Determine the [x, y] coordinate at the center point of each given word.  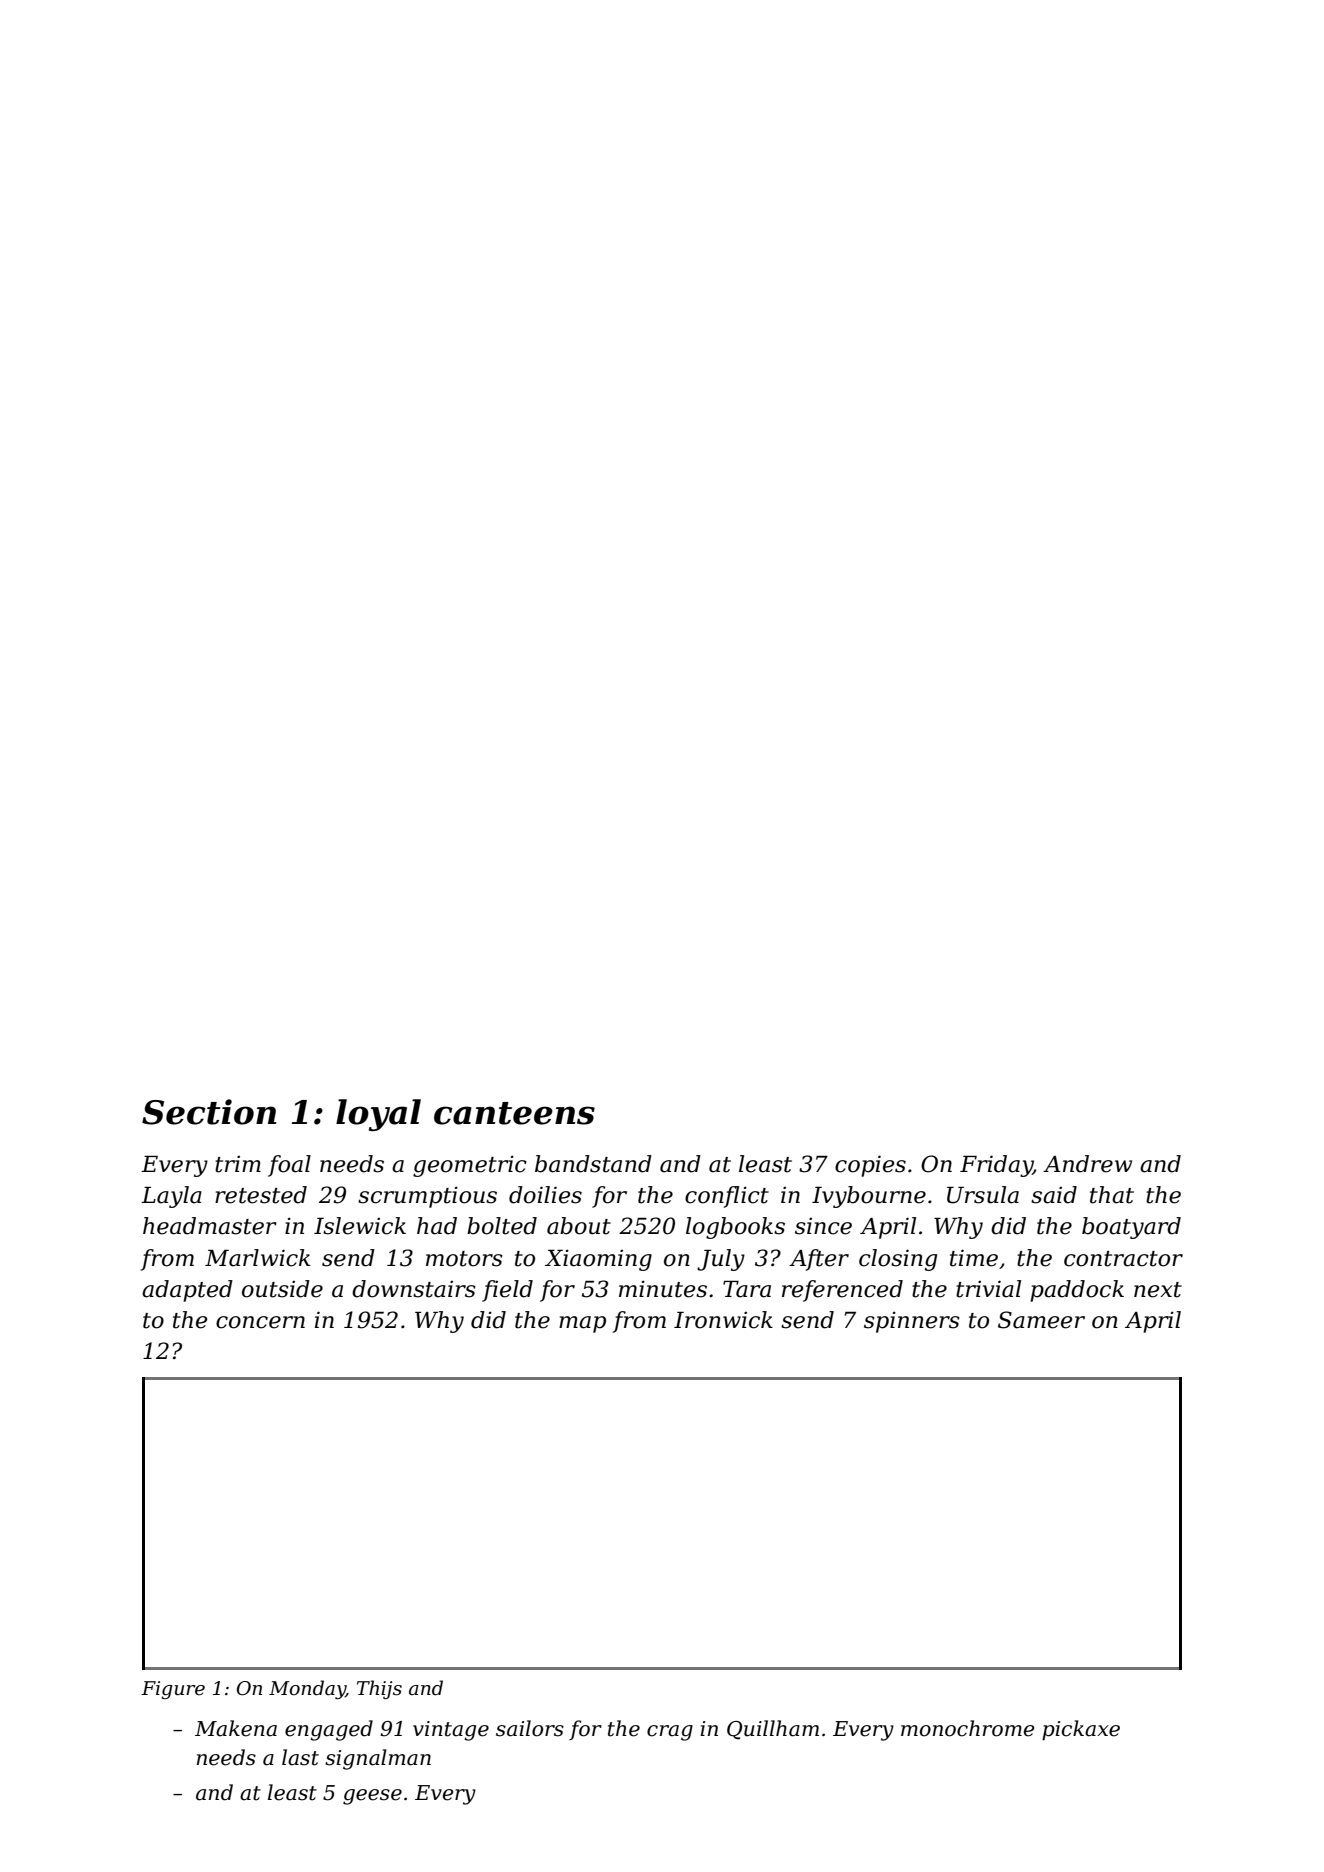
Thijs [379, 1689]
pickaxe [1081, 1730]
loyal [378, 1115]
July [721, 1260]
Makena [236, 1728]
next [1158, 1290]
